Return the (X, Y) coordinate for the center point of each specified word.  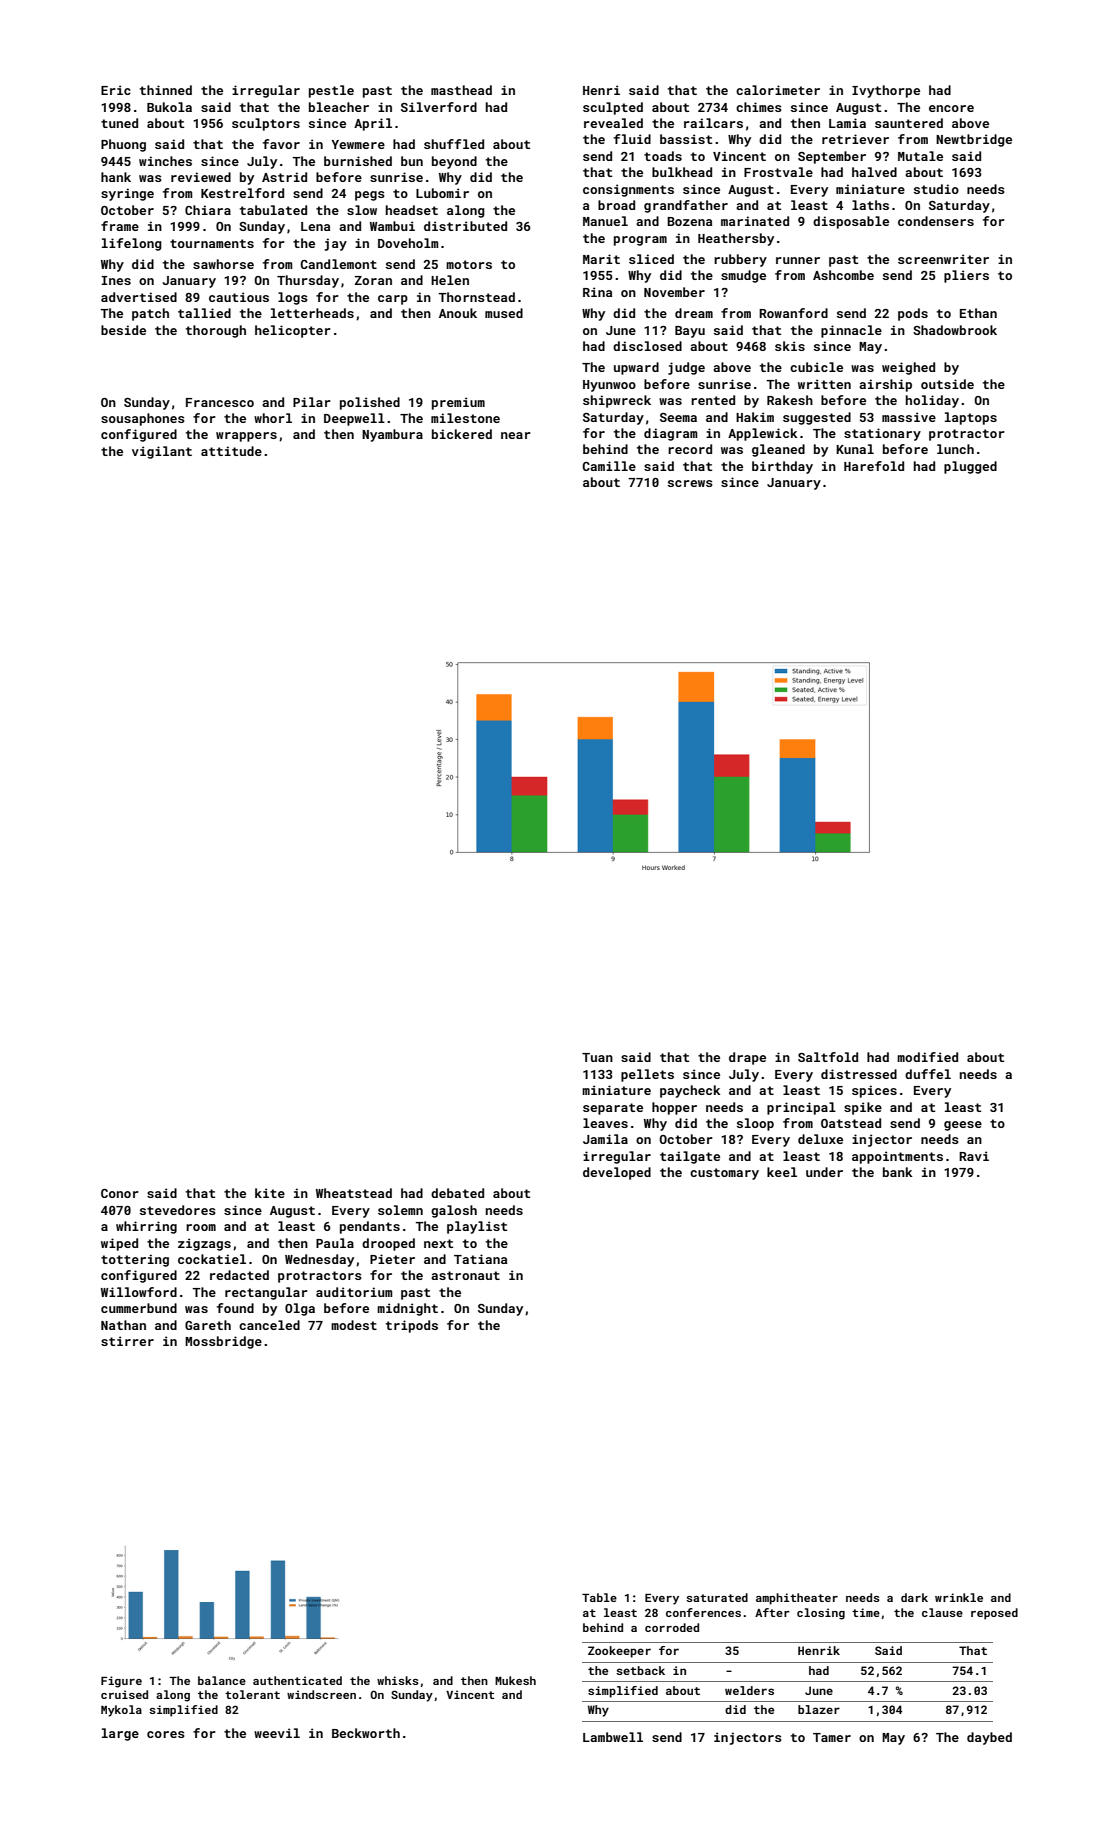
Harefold (874, 466)
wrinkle (959, 1597)
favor (281, 144)
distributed (465, 226)
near (516, 435)
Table (599, 1597)
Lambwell (613, 1737)
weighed (908, 368)
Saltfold (828, 1057)
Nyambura (392, 435)
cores (166, 1734)
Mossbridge (223, 1342)
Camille (609, 466)
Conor (120, 1193)
